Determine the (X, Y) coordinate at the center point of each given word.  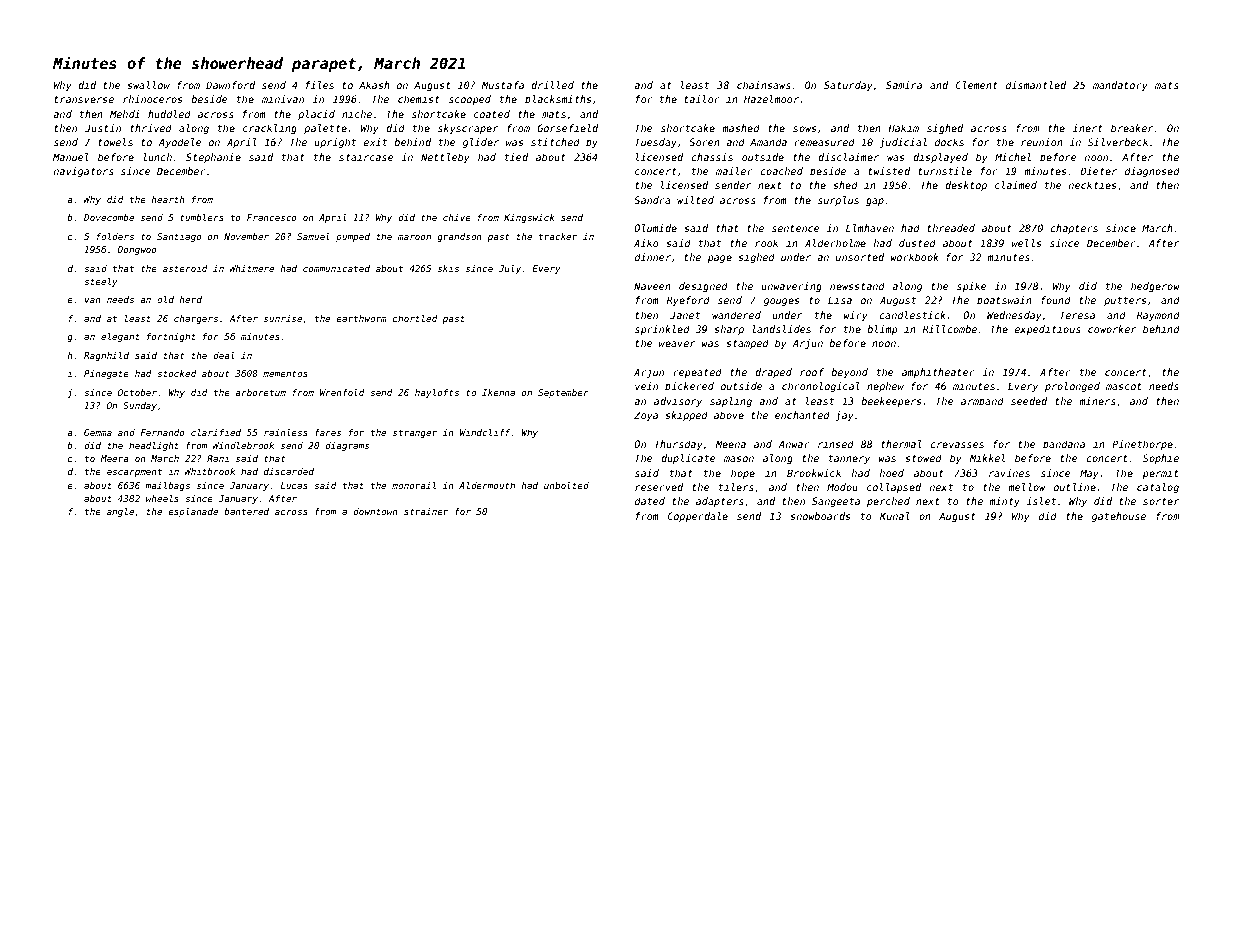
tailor (702, 99)
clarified (216, 432)
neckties (1092, 185)
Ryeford (688, 301)
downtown (375, 511)
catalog (1158, 488)
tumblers (202, 217)
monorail (414, 485)
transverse (84, 99)
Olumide (655, 228)
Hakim (903, 128)
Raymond (1158, 316)
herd (190, 299)
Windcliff (485, 432)
